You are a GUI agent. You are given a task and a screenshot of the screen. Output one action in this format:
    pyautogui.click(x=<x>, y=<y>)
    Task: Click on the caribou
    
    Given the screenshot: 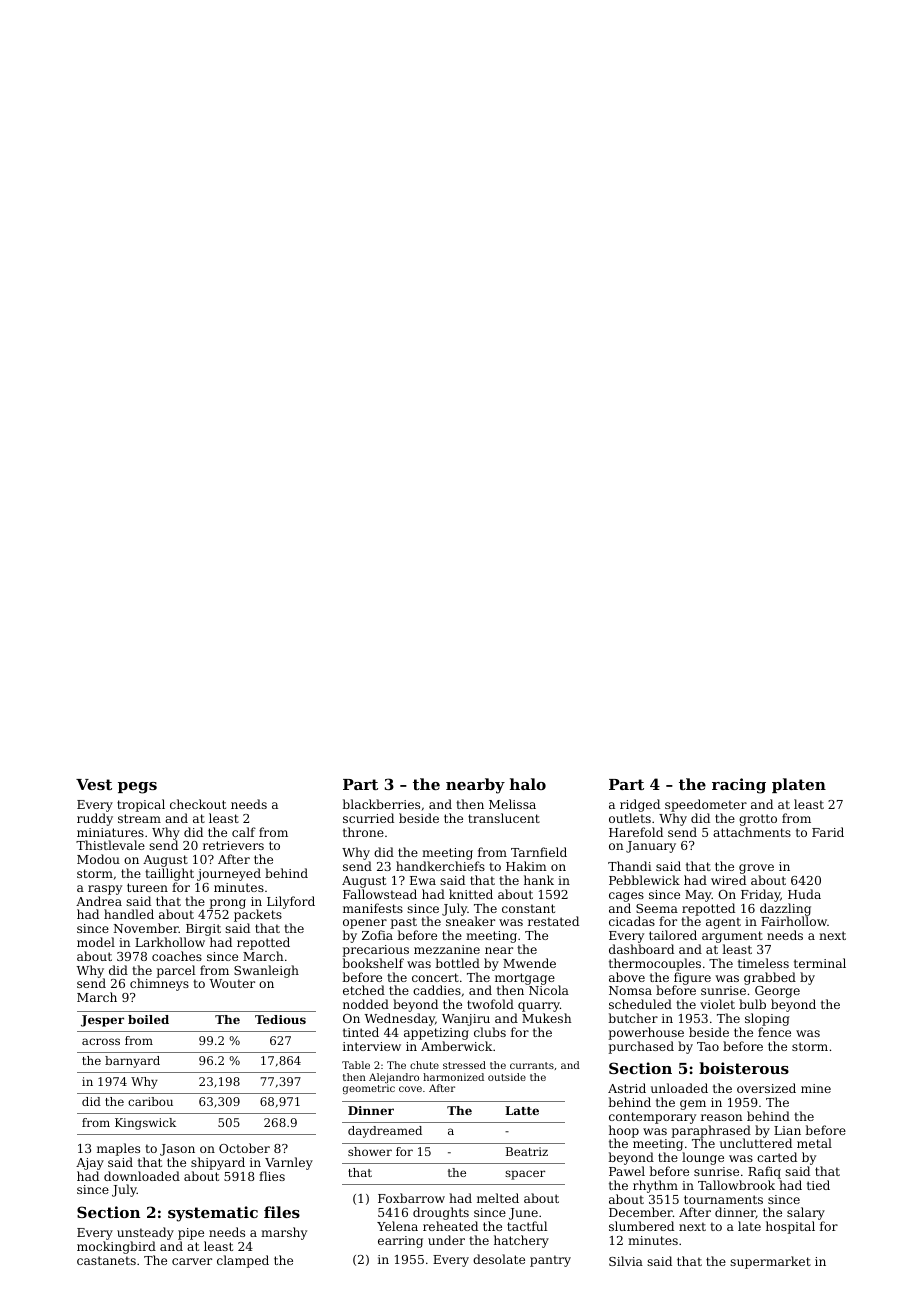 What is the action you would take?
    pyautogui.click(x=150, y=1101)
